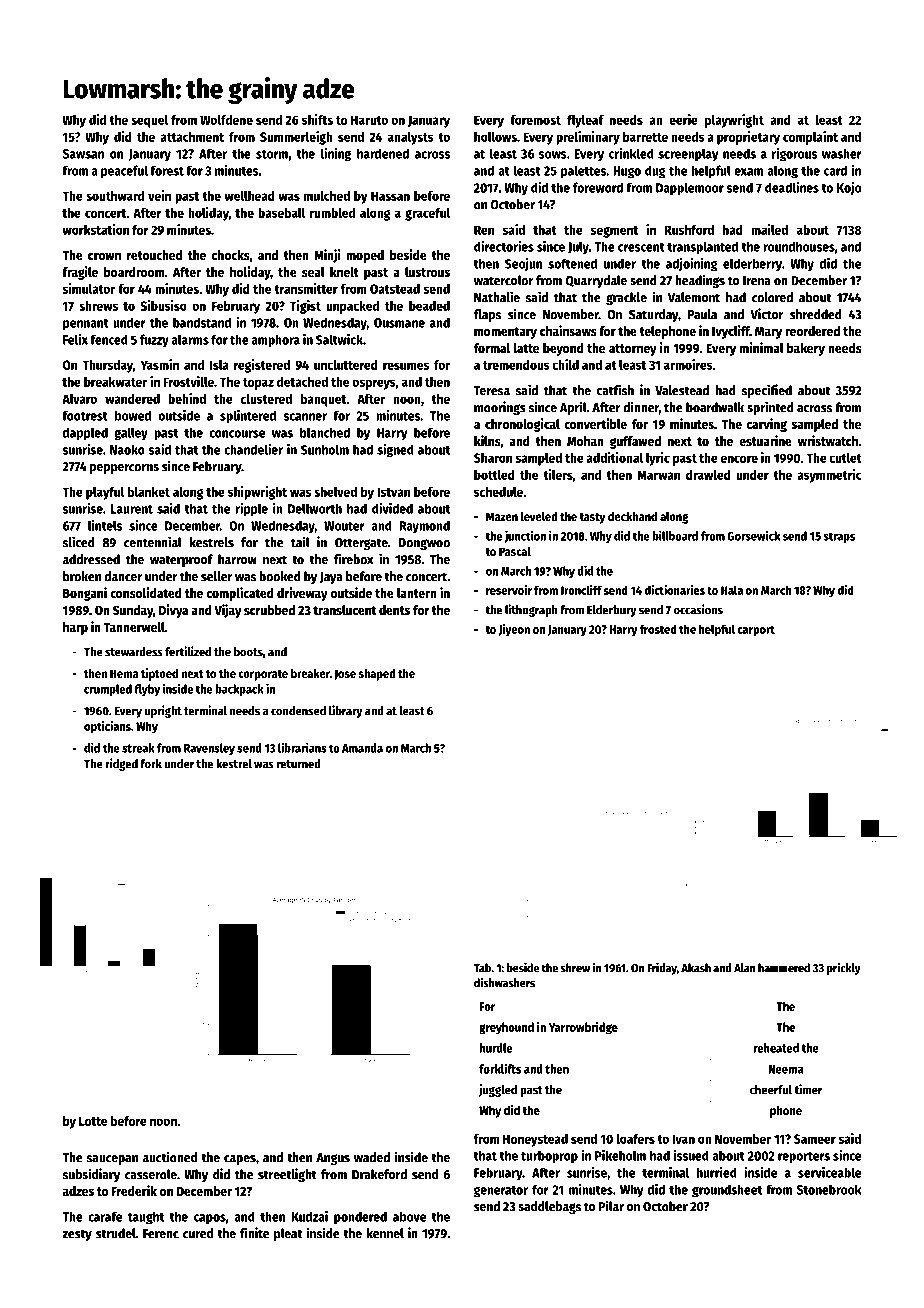 The image size is (924, 1308). I want to click on playwright, so click(734, 121).
